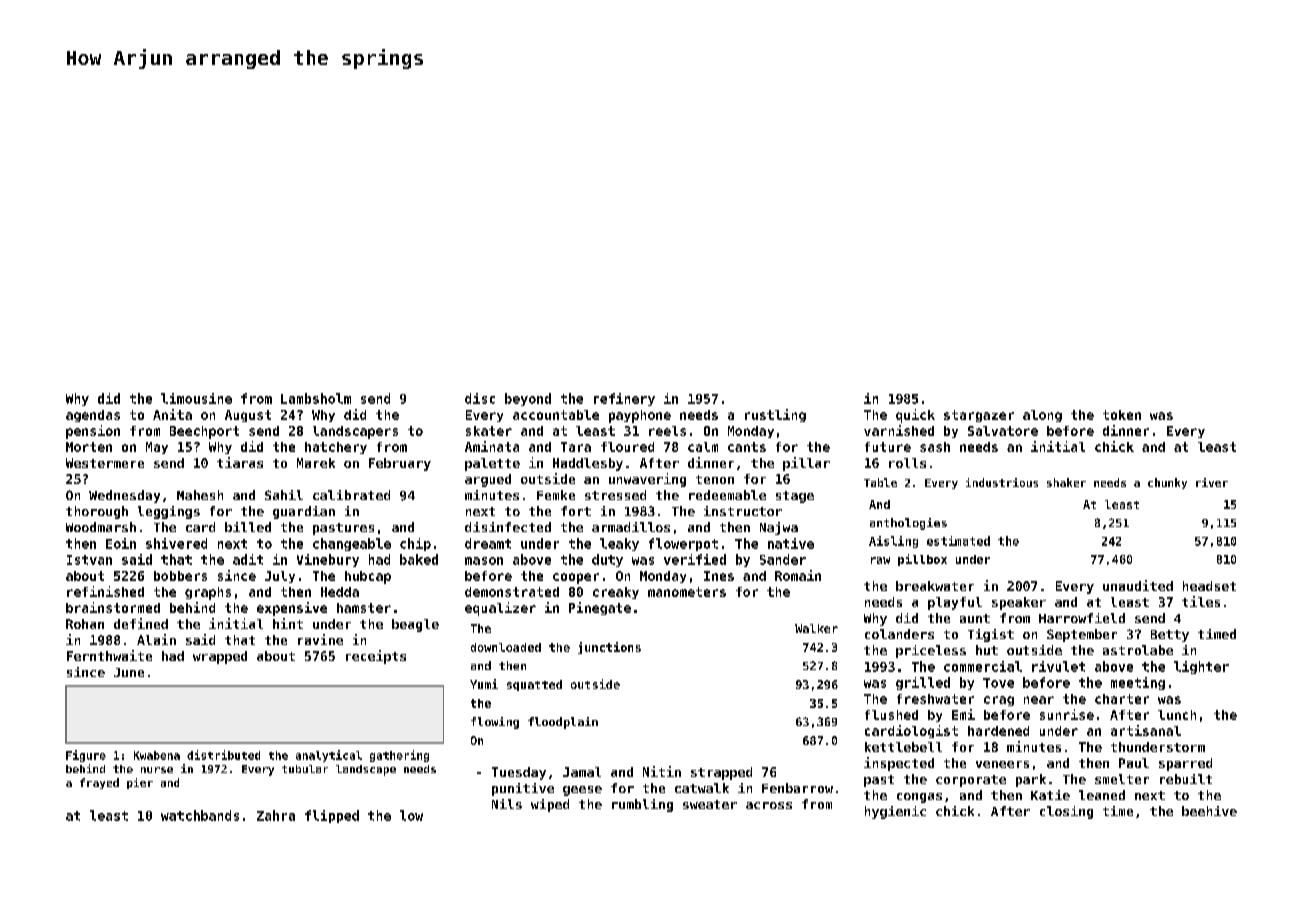 The width and height of the screenshot is (1308, 924). What do you see at coordinates (1146, 730) in the screenshot?
I see `artisanal` at bounding box center [1146, 730].
